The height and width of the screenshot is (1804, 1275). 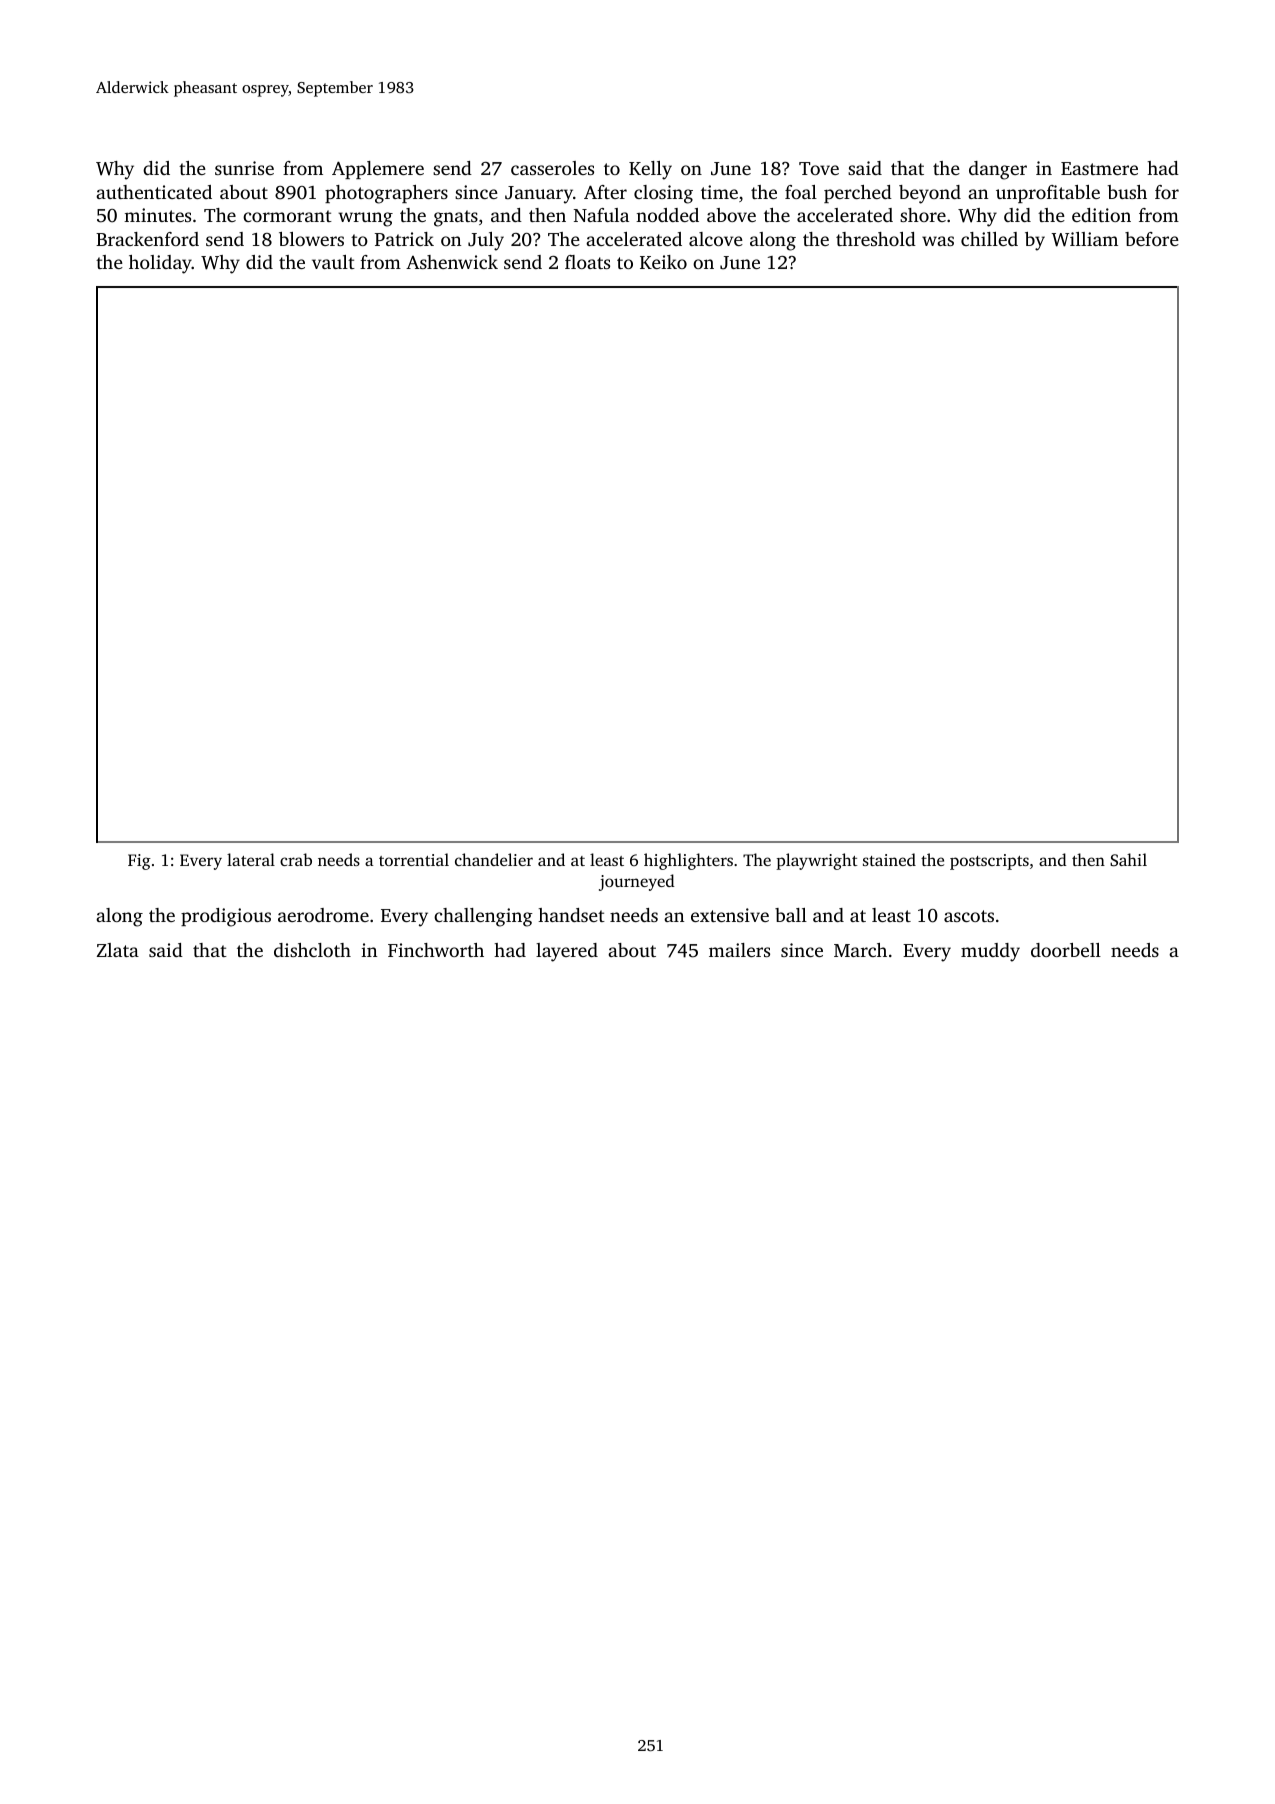 I want to click on prodigious, so click(x=226, y=917).
